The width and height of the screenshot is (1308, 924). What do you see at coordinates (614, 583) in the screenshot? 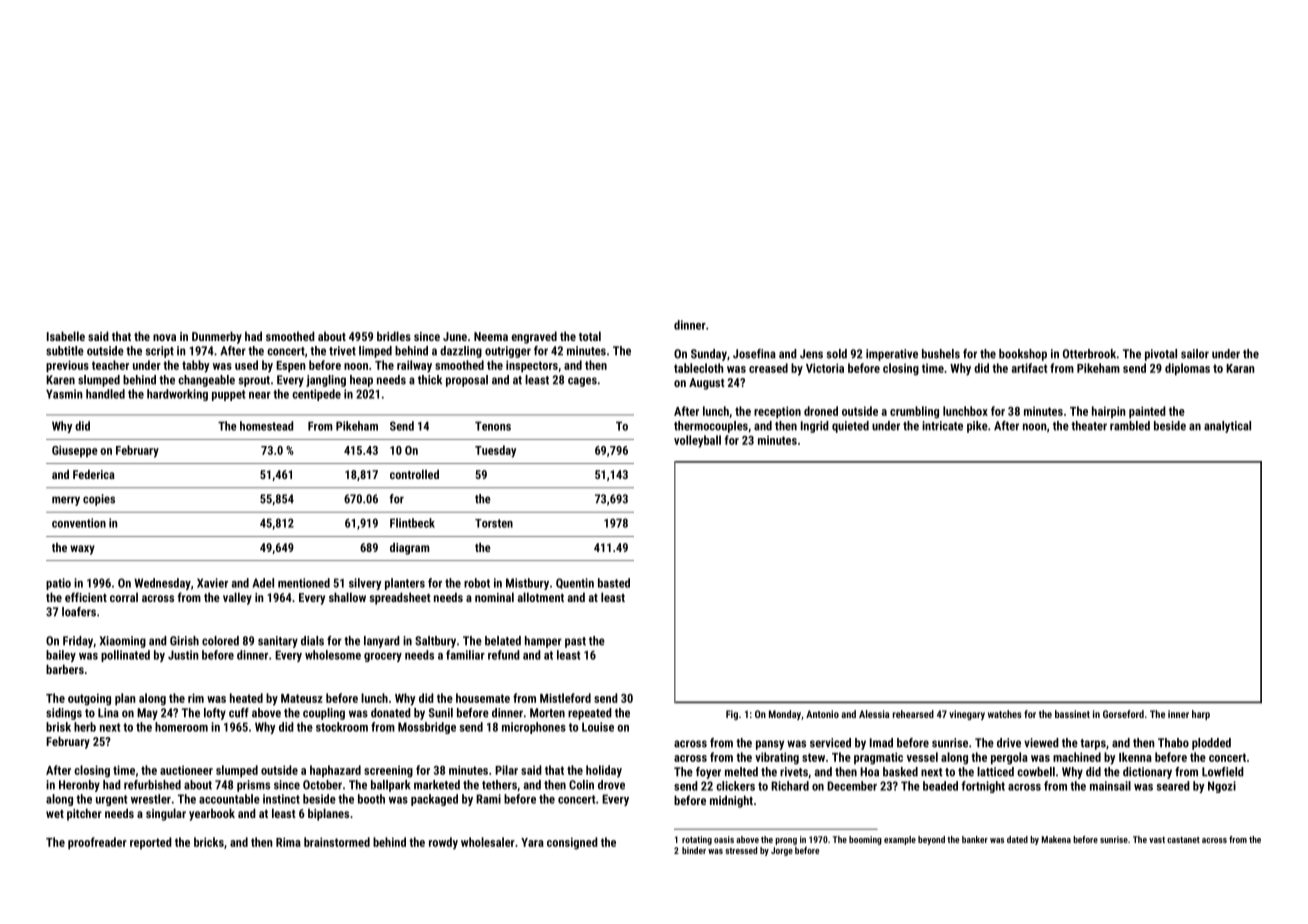
I see `basted` at bounding box center [614, 583].
